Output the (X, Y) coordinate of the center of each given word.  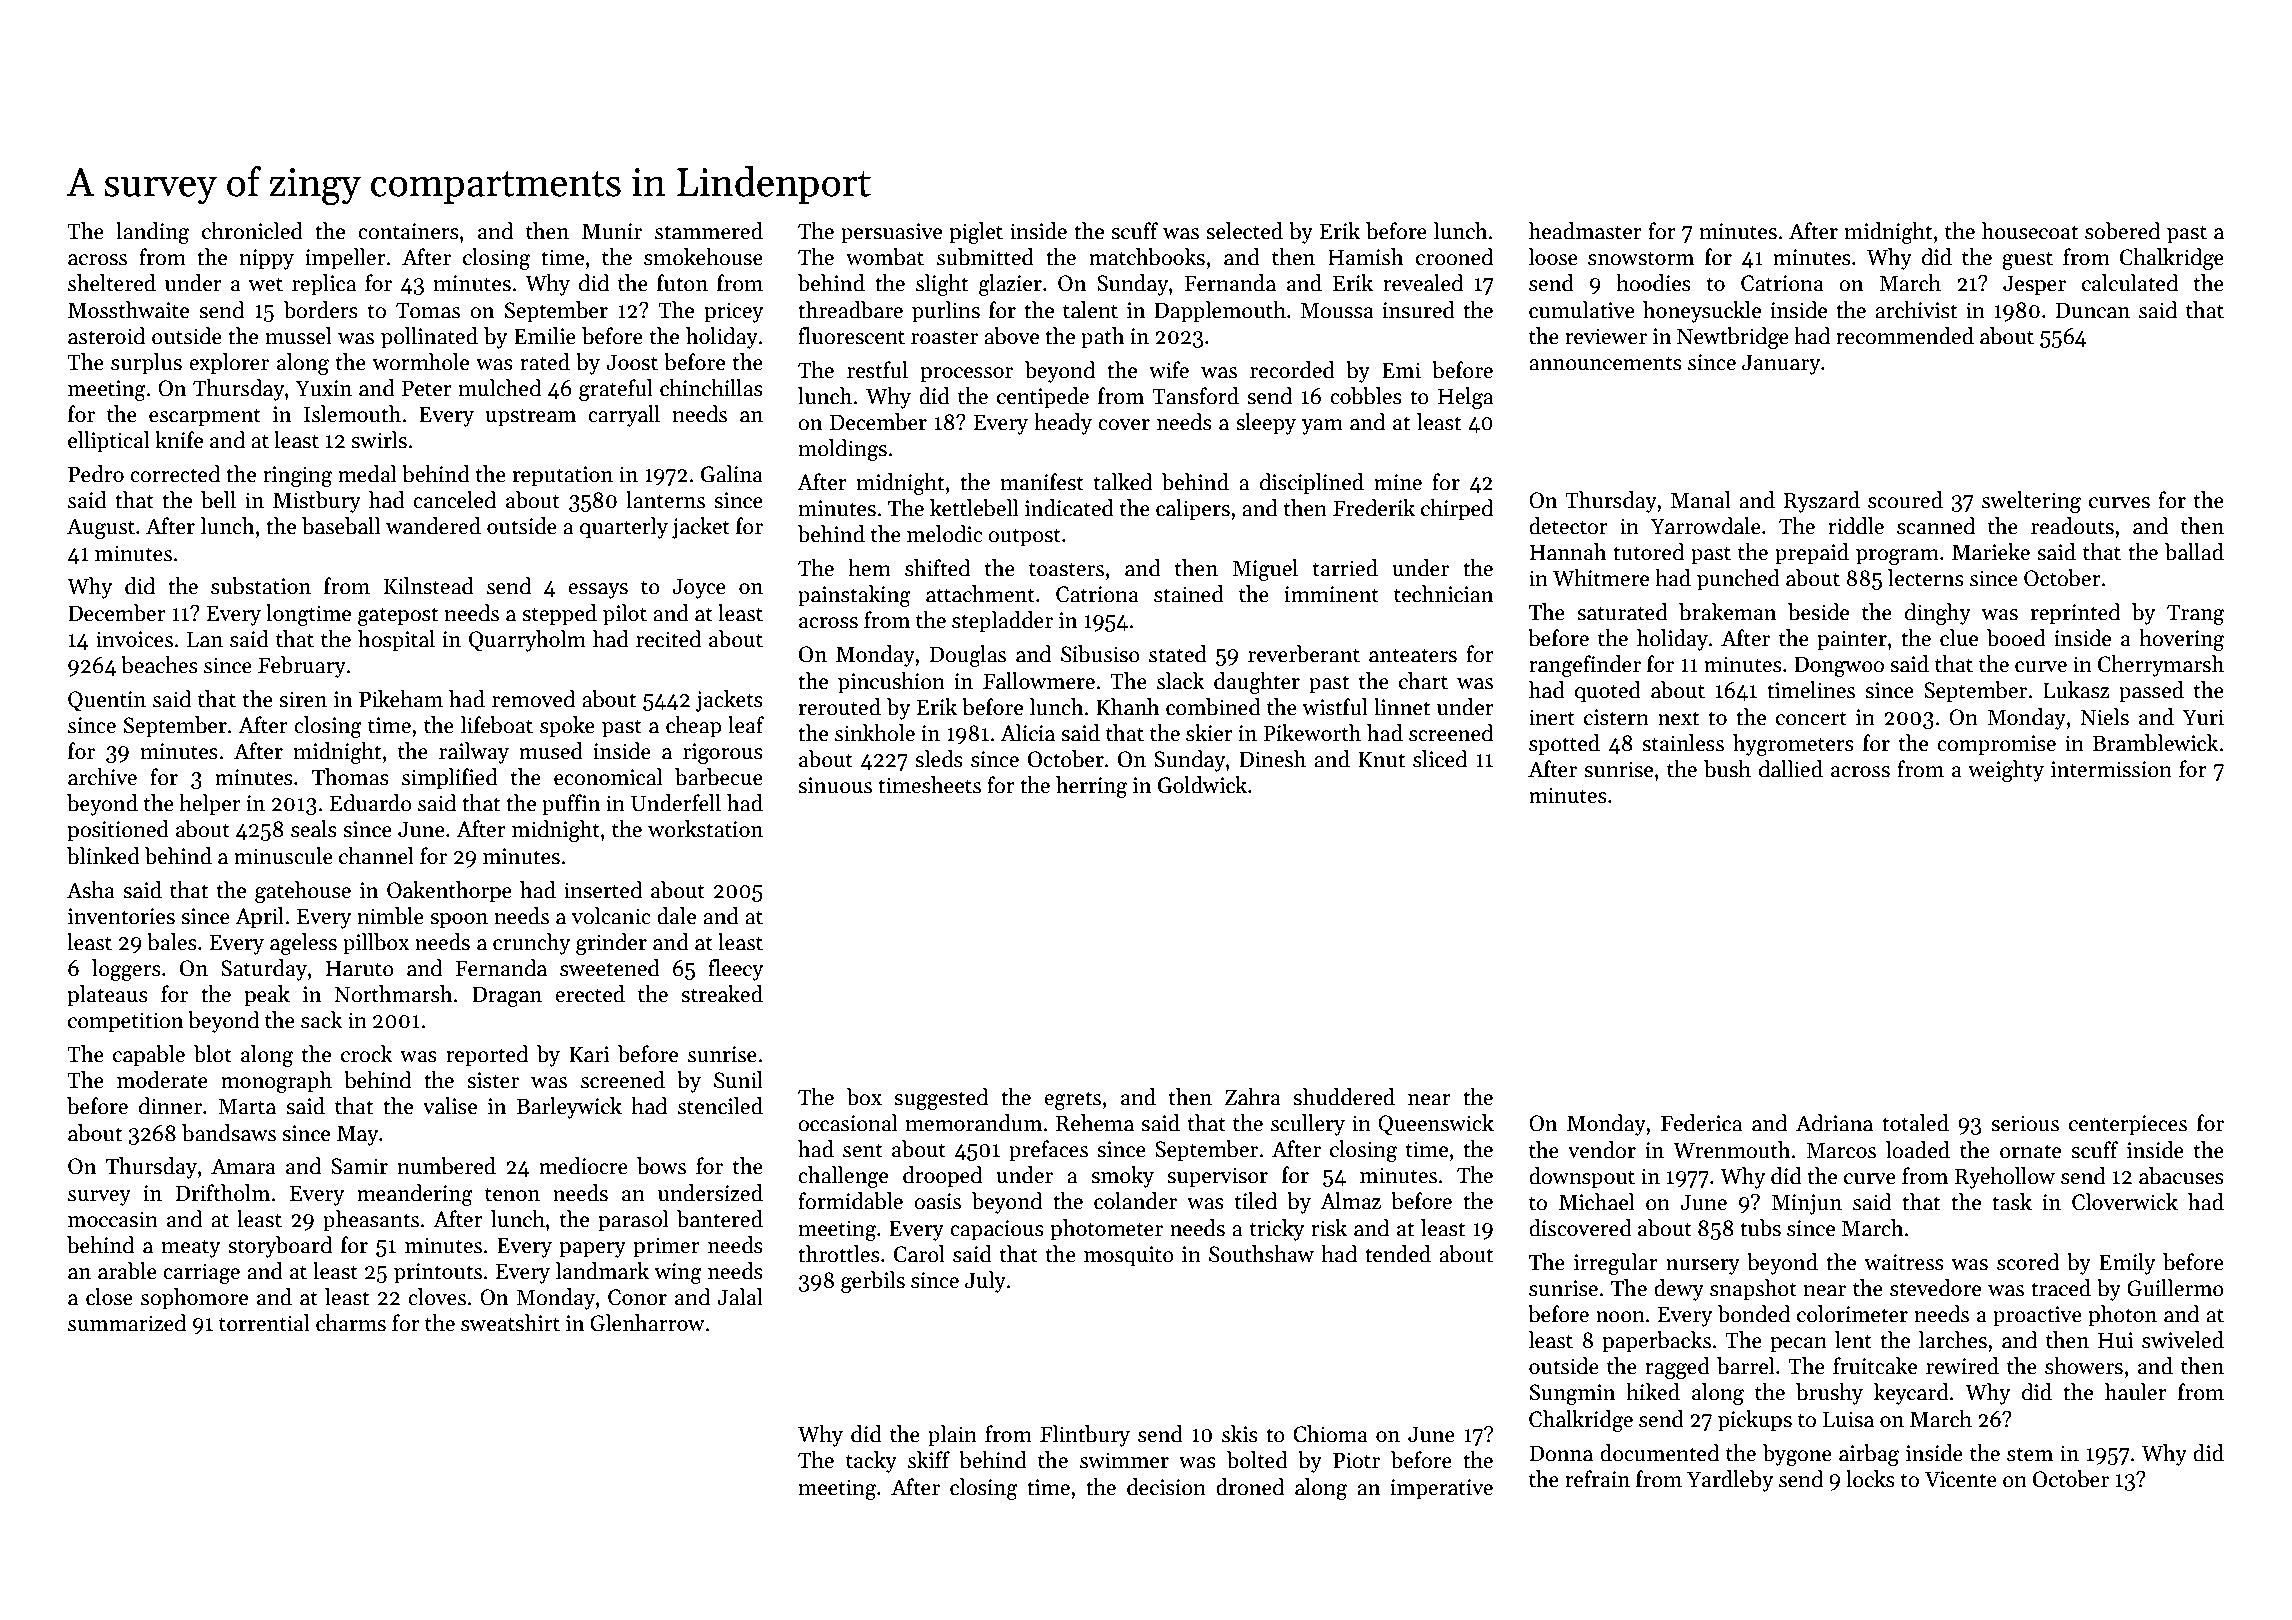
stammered (709, 231)
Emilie (545, 336)
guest (2027, 260)
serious (2025, 1123)
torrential (264, 1323)
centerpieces (2128, 1125)
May (357, 1135)
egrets (1072, 1100)
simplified (450, 779)
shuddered (1344, 1097)
